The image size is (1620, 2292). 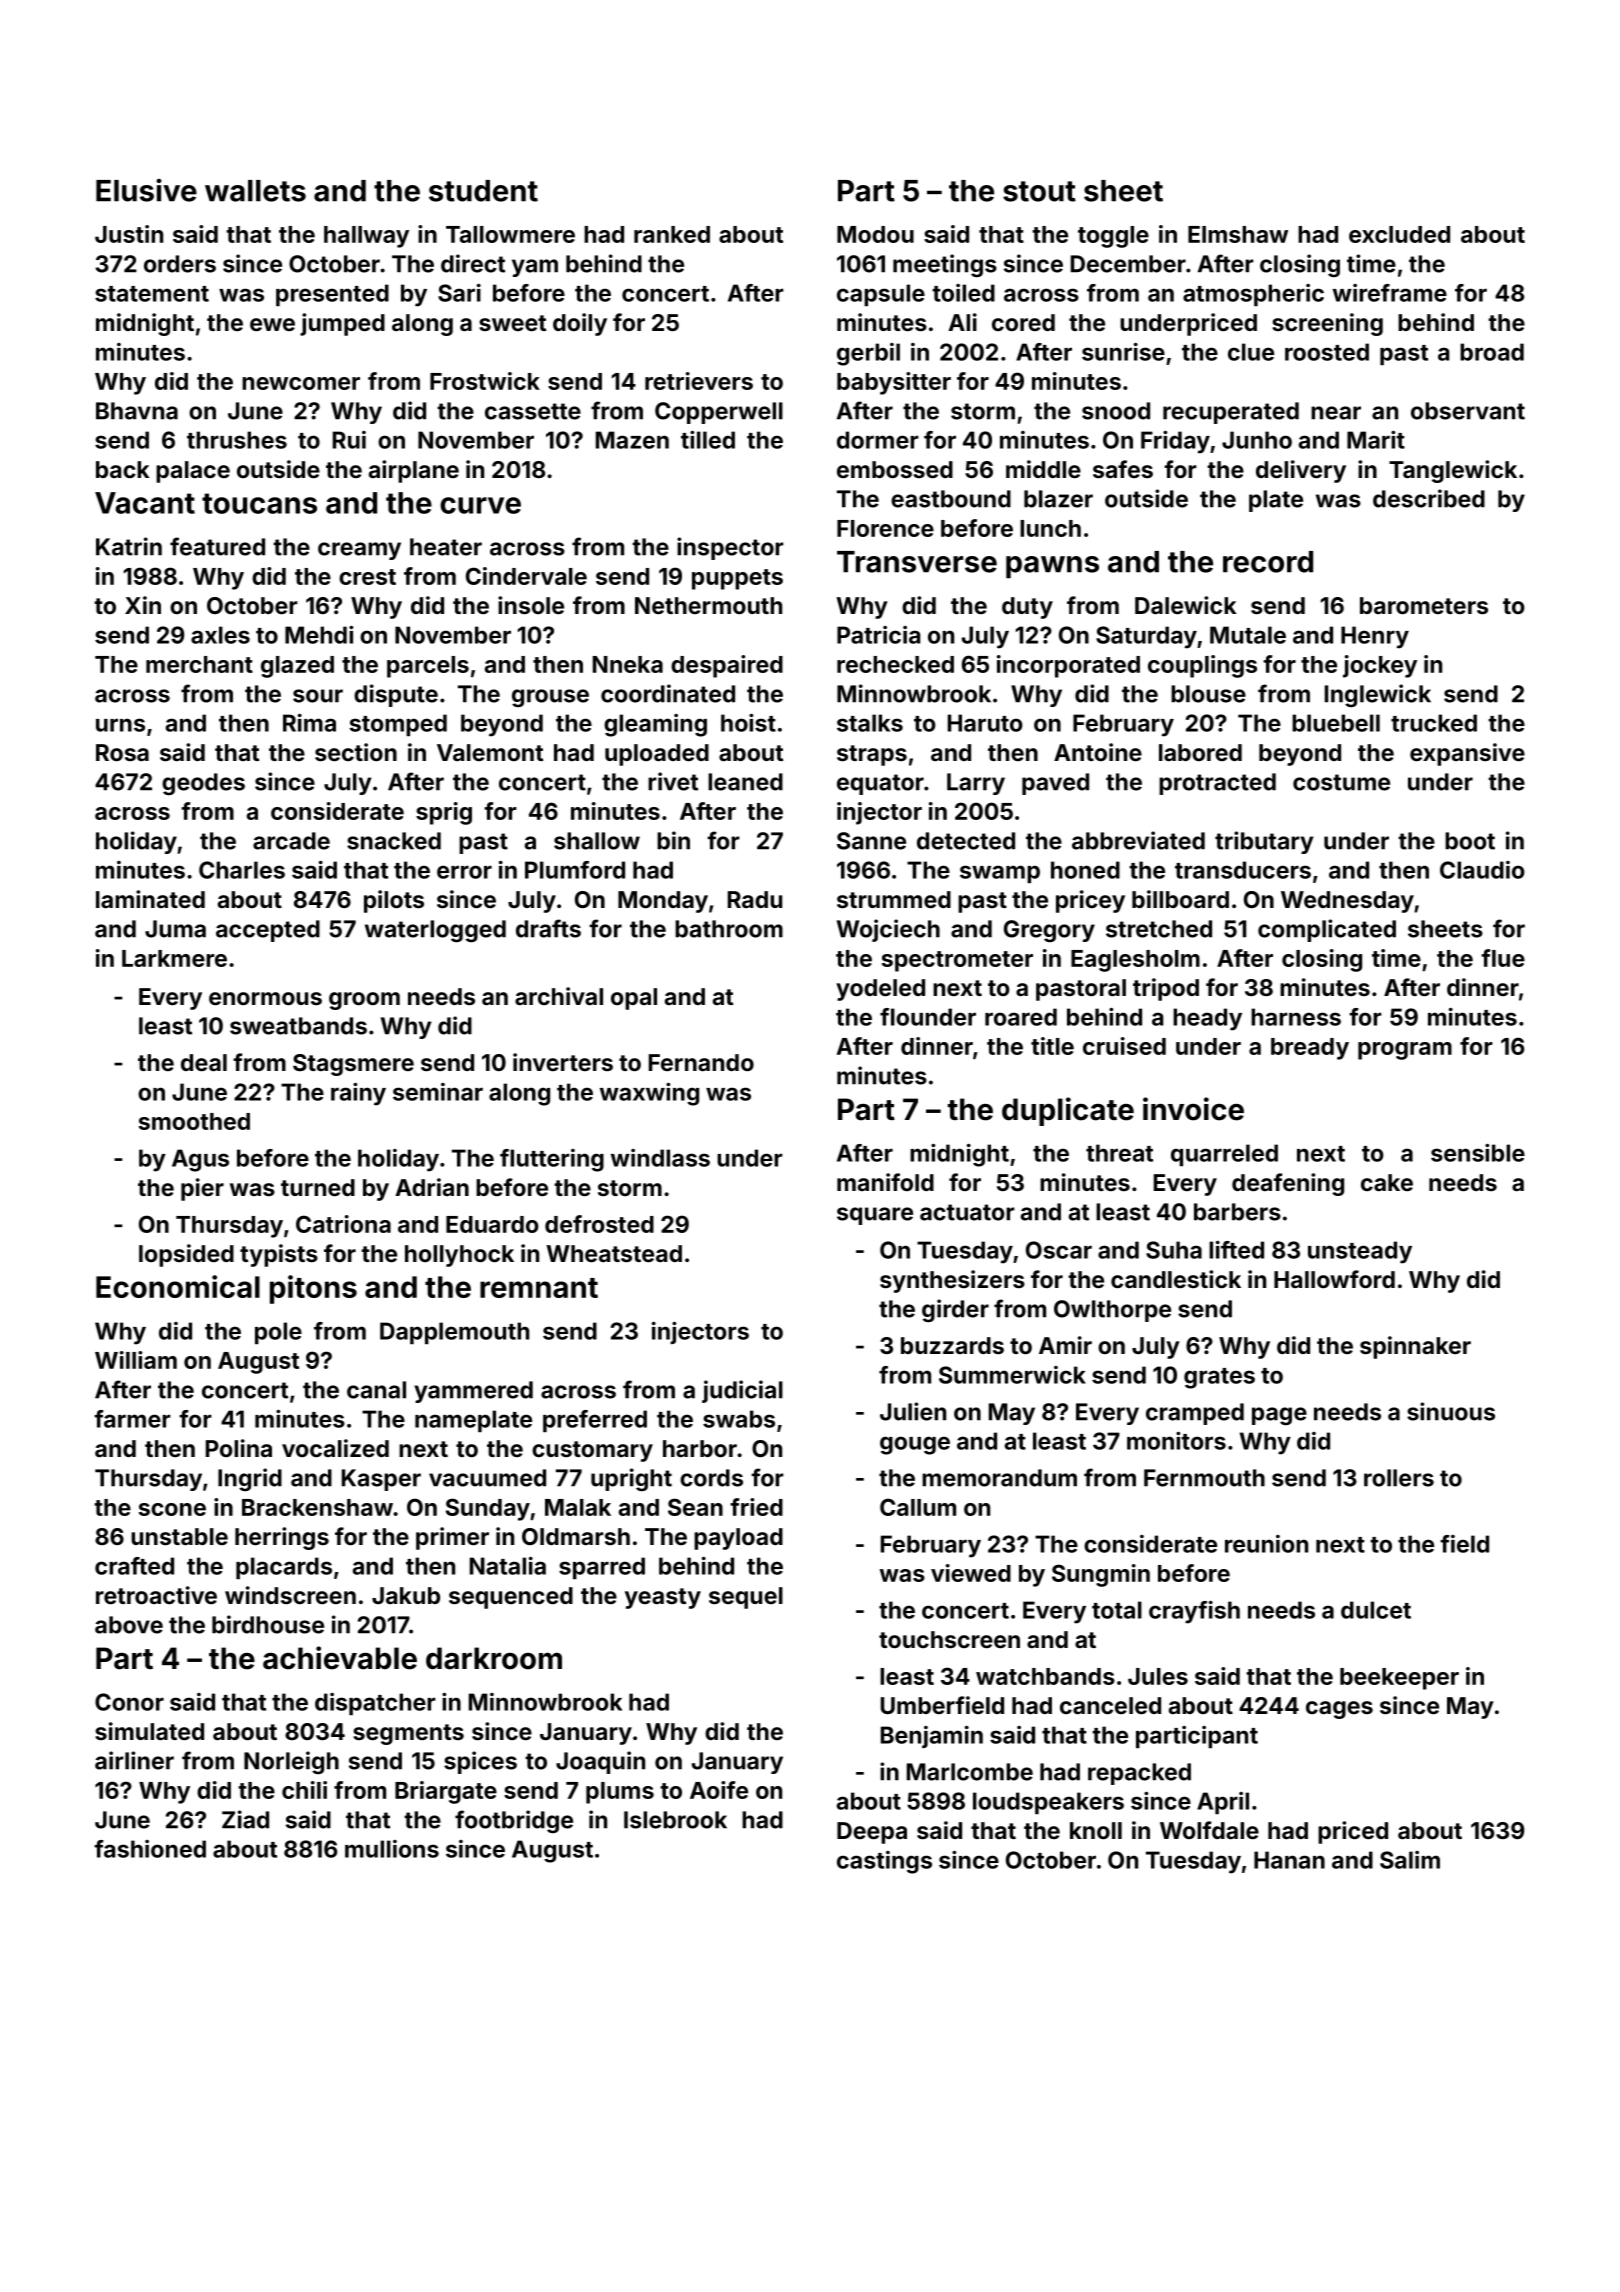 I want to click on newcomer, so click(x=301, y=383).
